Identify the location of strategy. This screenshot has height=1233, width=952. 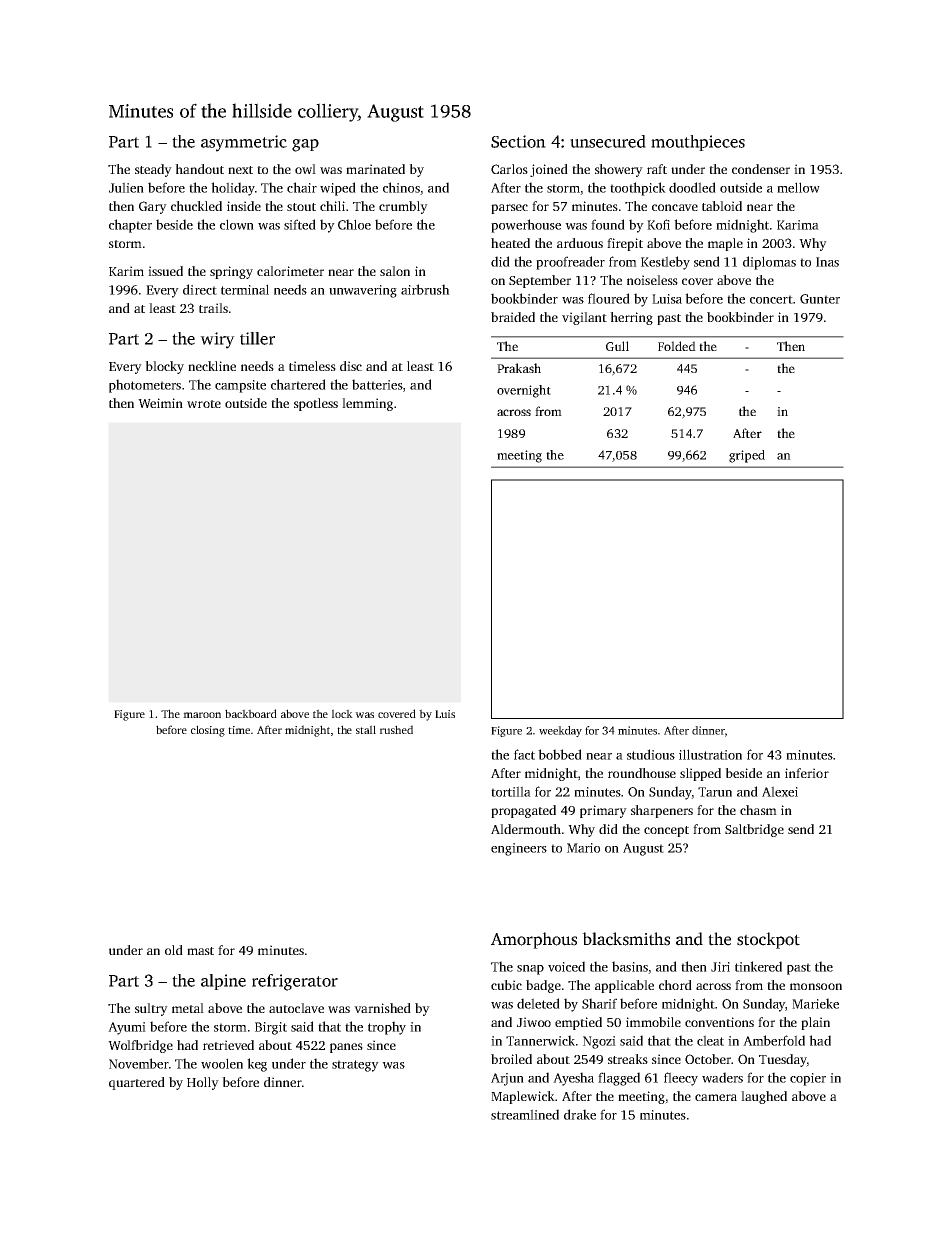
(355, 1066).
